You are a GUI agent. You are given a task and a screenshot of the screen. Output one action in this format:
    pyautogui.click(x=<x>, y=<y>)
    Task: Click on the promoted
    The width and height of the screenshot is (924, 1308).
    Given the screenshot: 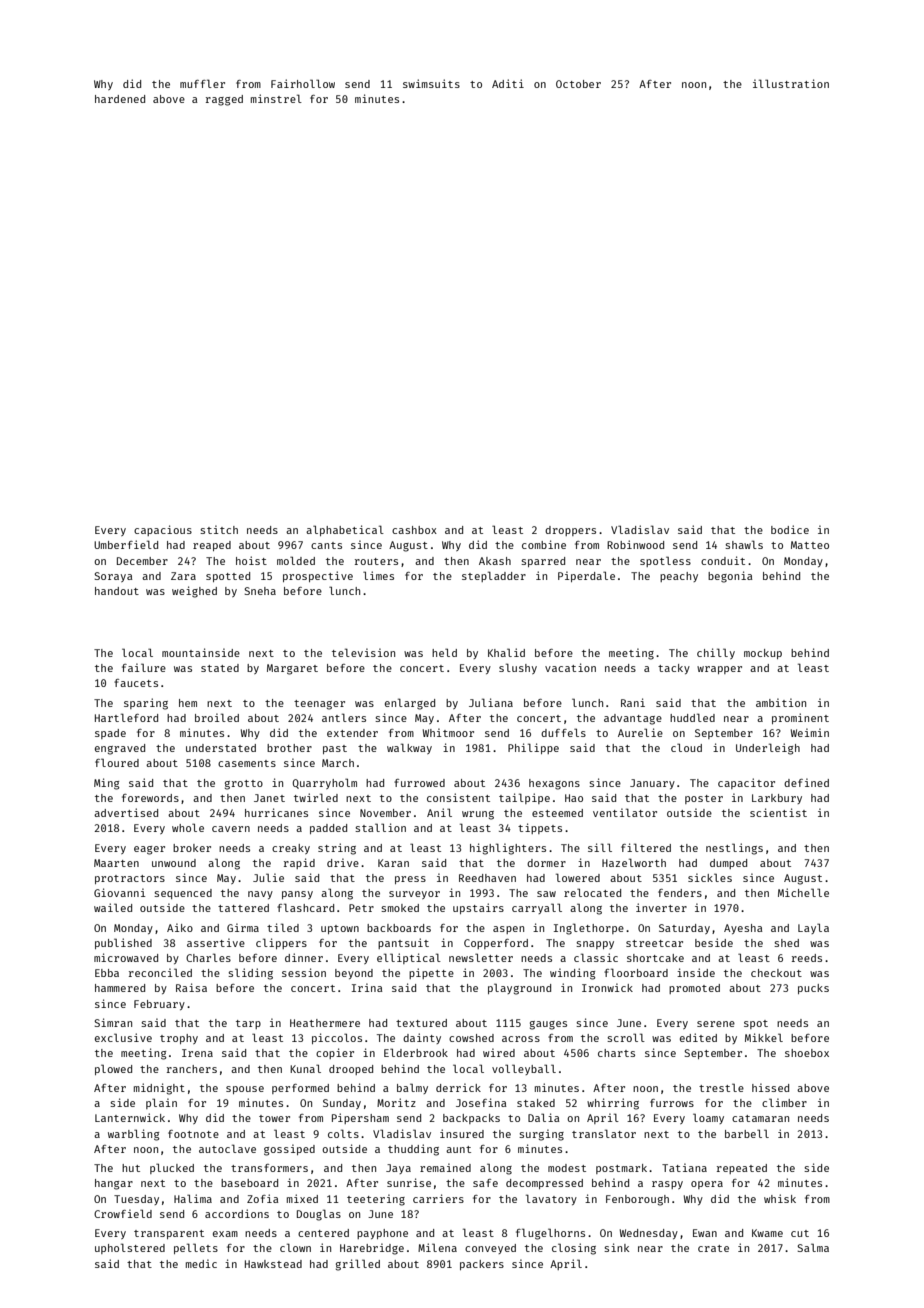 What is the action you would take?
    pyautogui.click(x=694, y=989)
